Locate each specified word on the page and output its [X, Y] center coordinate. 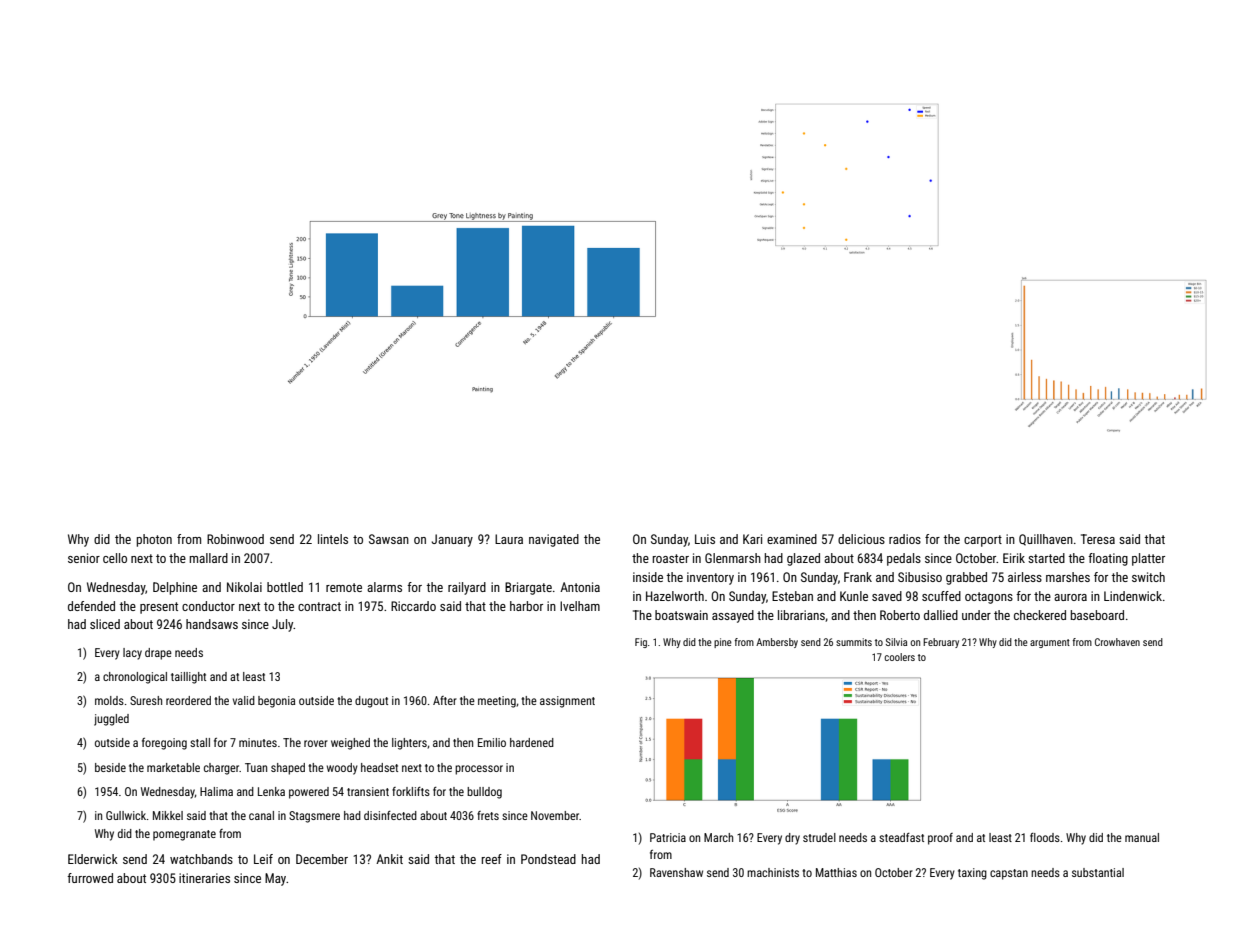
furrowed [90, 878]
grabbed [966, 578]
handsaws [212, 624]
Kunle [854, 596]
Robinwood [235, 539]
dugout [371, 702]
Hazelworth [675, 596]
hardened [532, 742]
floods [1045, 837]
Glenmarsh [733, 558]
